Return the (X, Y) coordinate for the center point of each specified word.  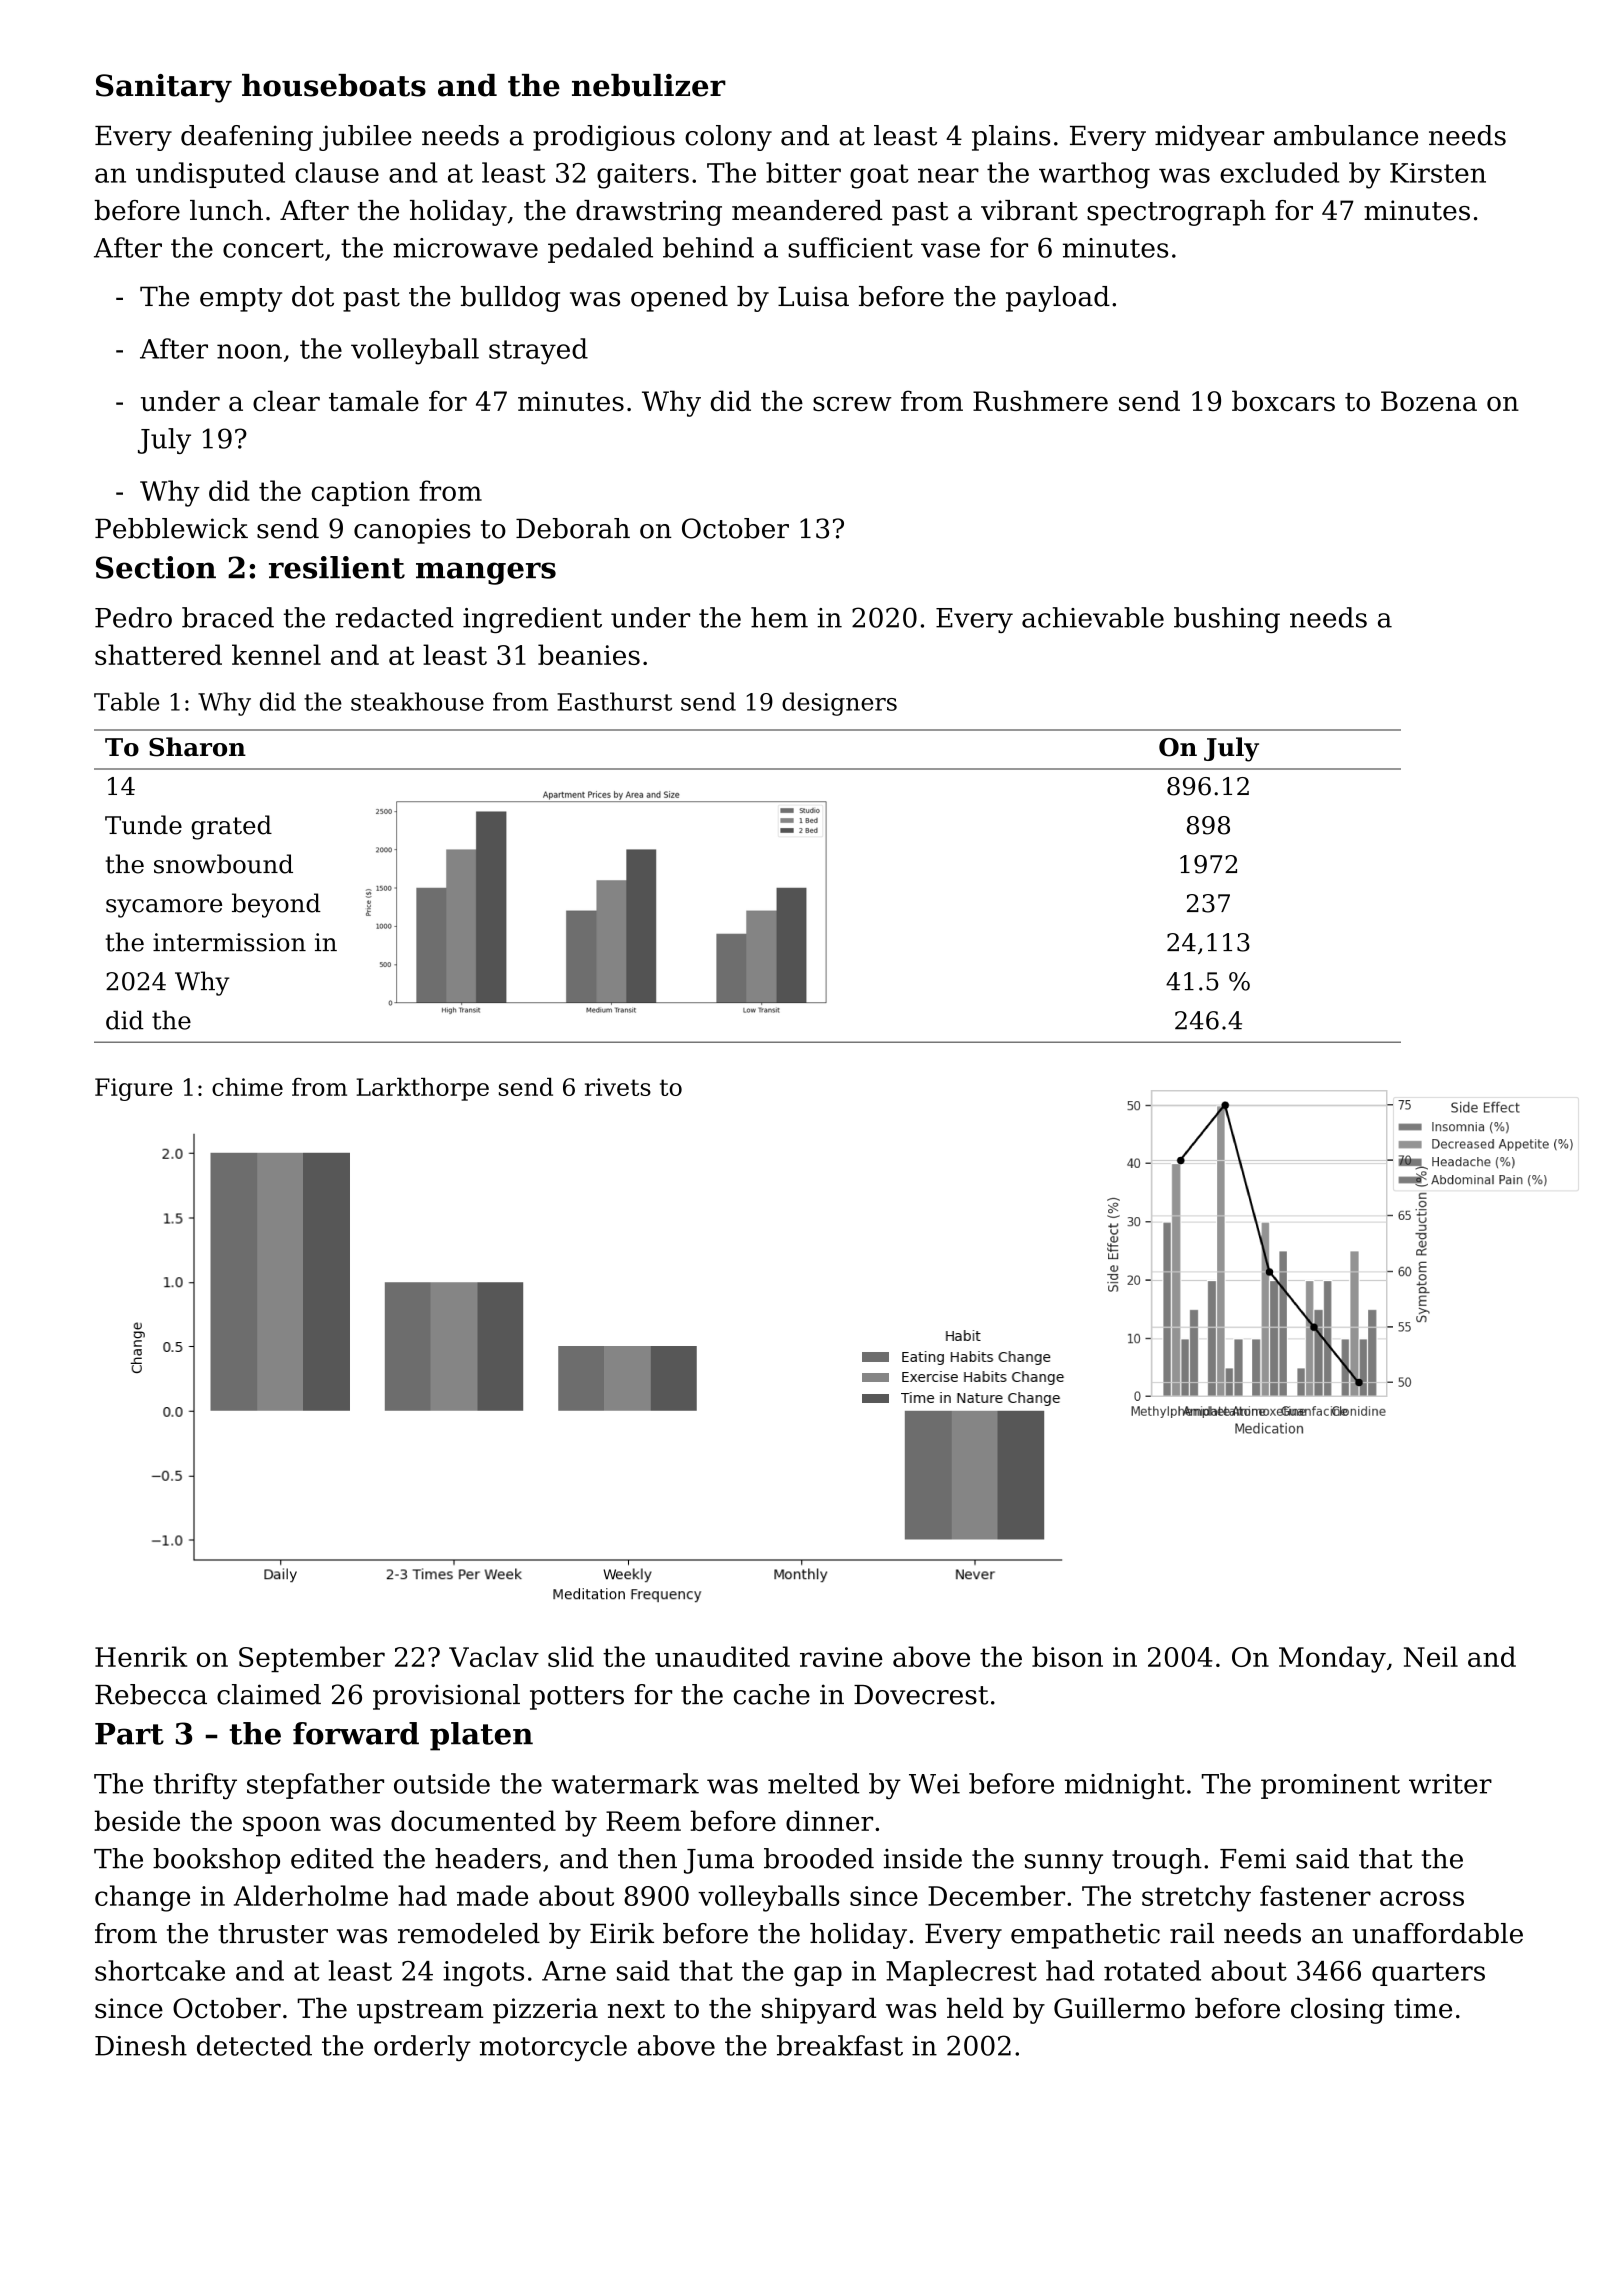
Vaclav (494, 1656)
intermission (229, 942)
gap (818, 1976)
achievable (1093, 617)
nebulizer (649, 85)
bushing (1227, 620)
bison (1067, 1656)
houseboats (334, 85)
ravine (841, 1657)
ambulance (1346, 135)
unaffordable (1438, 1933)
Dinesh (141, 2045)
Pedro (133, 617)
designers (839, 704)
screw (852, 403)
